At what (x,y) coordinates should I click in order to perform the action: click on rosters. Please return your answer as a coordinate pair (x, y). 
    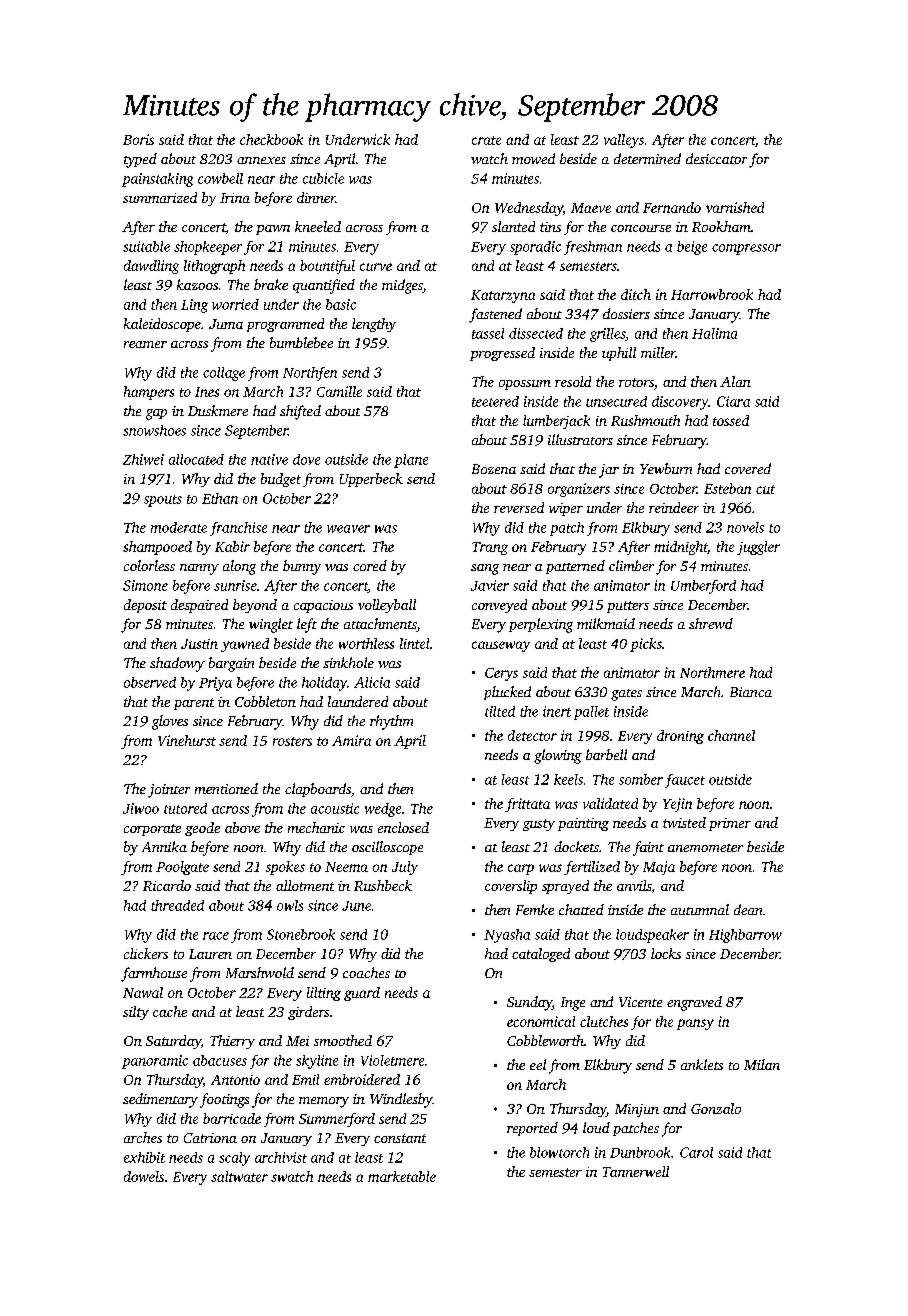
    Looking at the image, I should click on (292, 741).
